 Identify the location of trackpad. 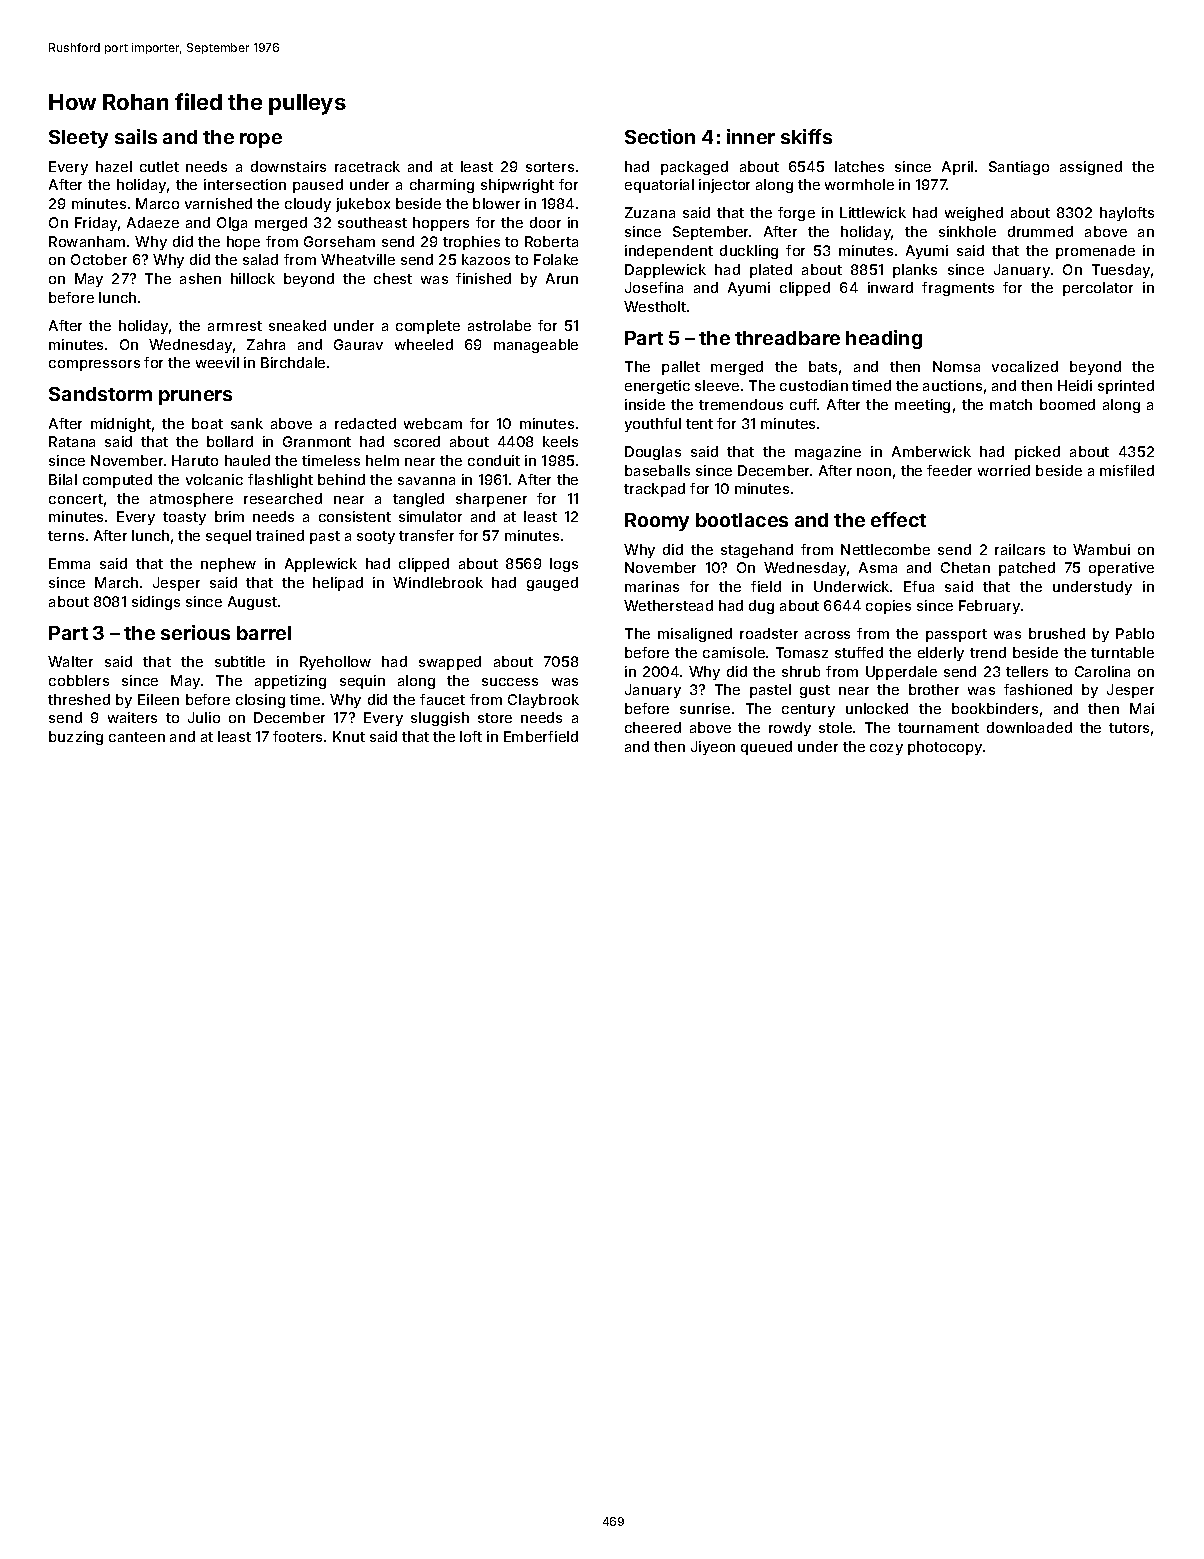
(654, 490).
